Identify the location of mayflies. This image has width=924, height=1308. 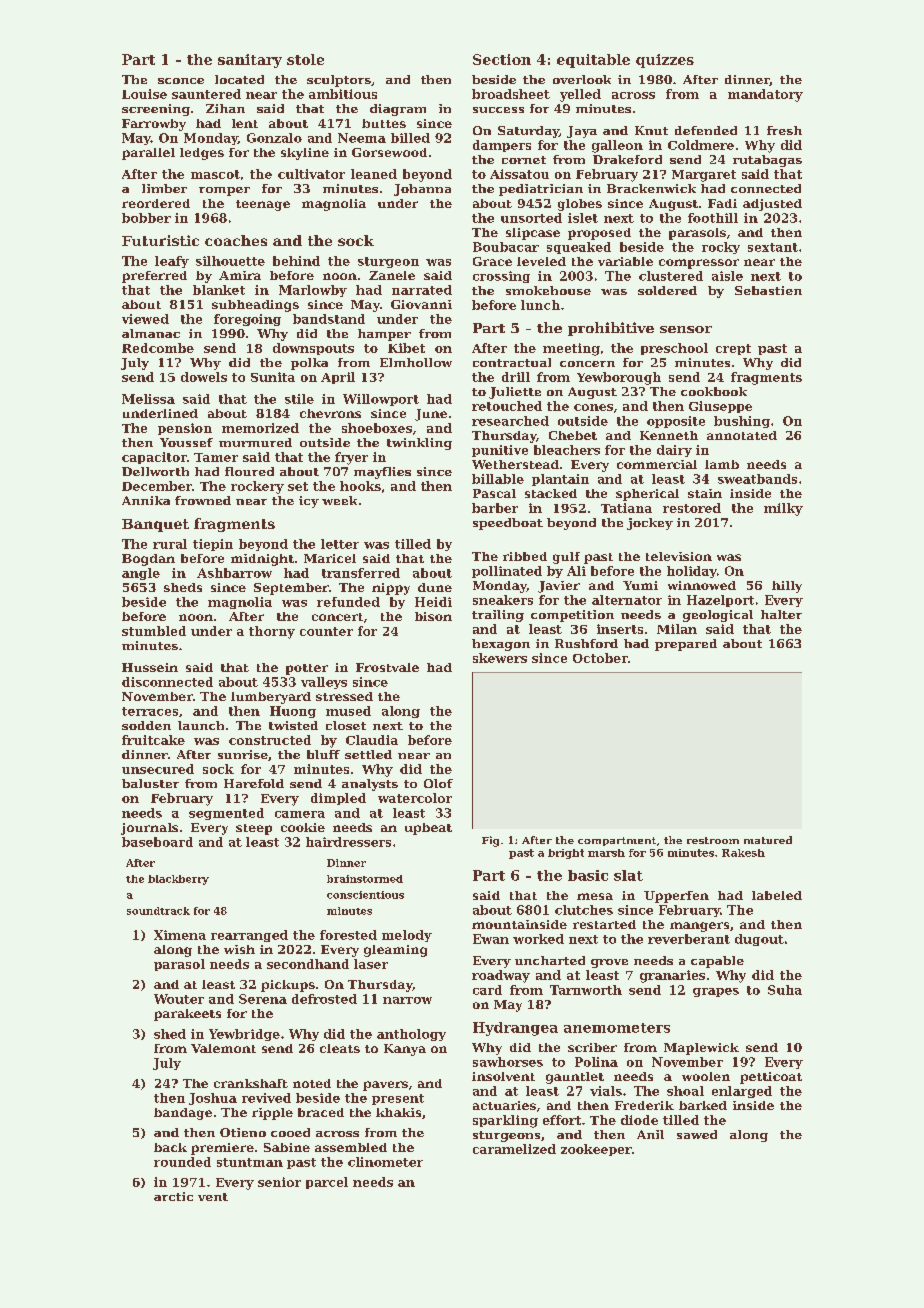
(382, 473).
